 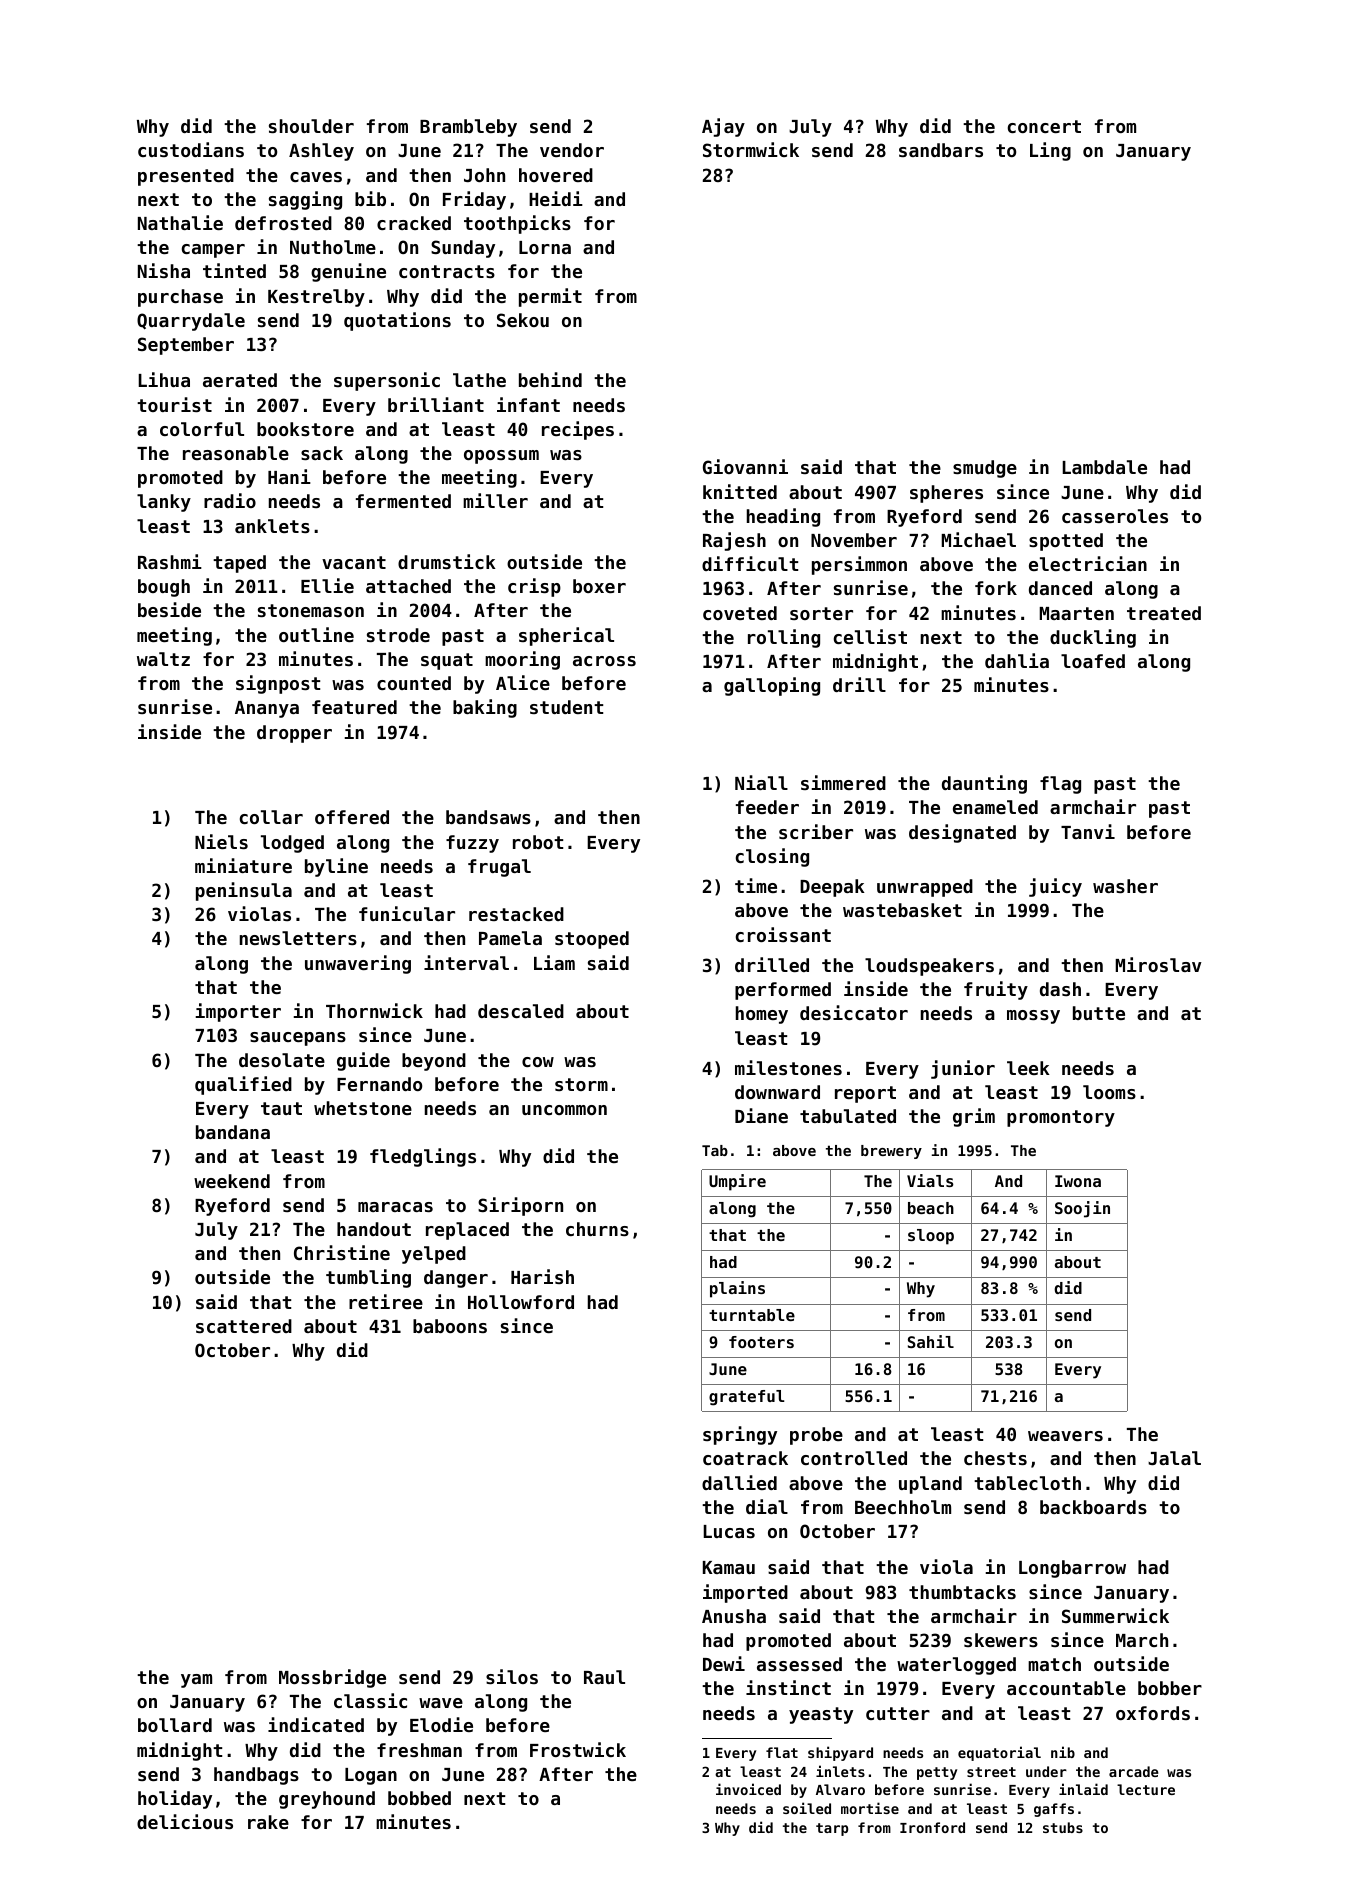 I want to click on Umpire, so click(x=737, y=1182).
